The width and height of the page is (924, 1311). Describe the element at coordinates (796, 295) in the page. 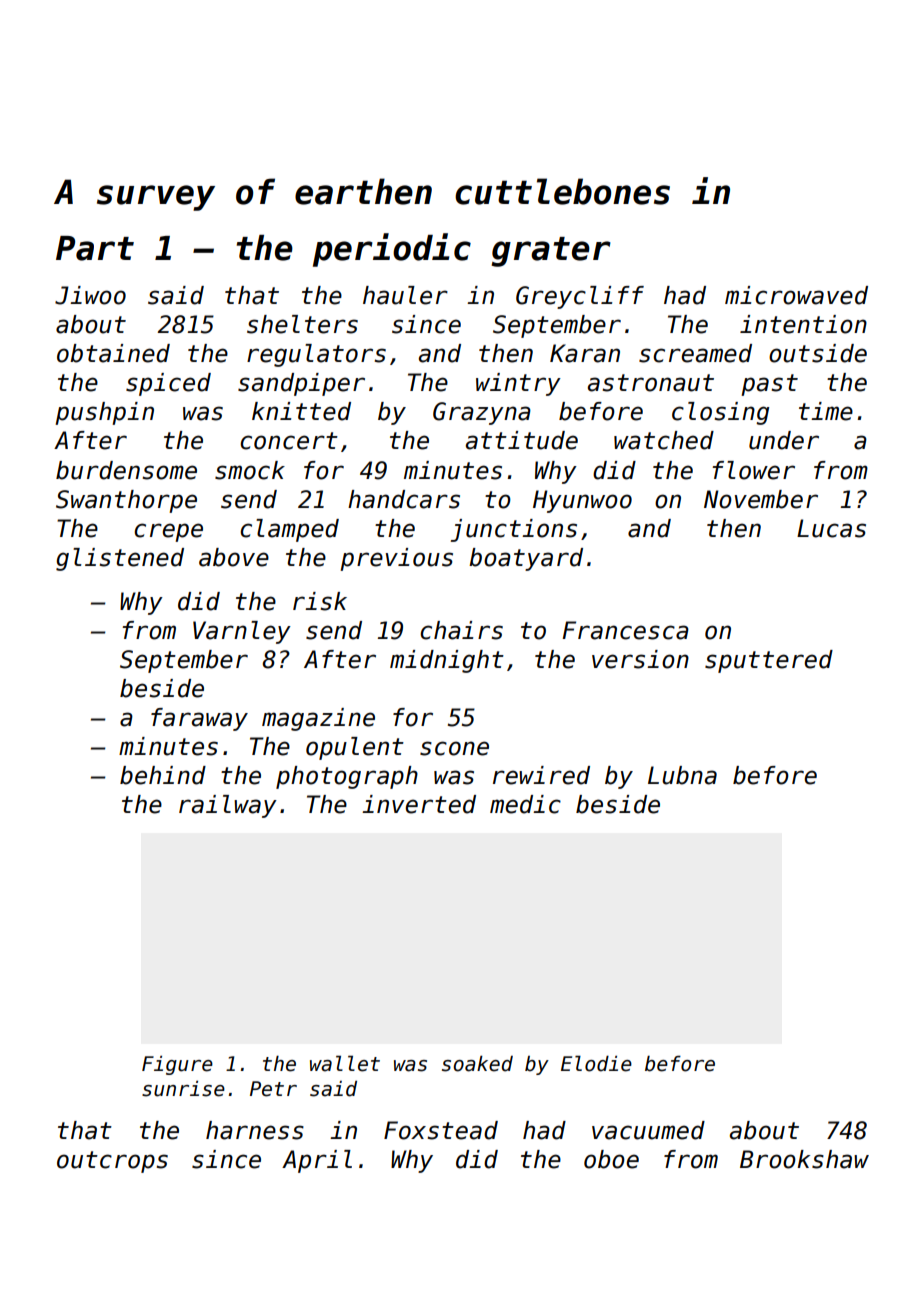

I see `microwaved` at that location.
